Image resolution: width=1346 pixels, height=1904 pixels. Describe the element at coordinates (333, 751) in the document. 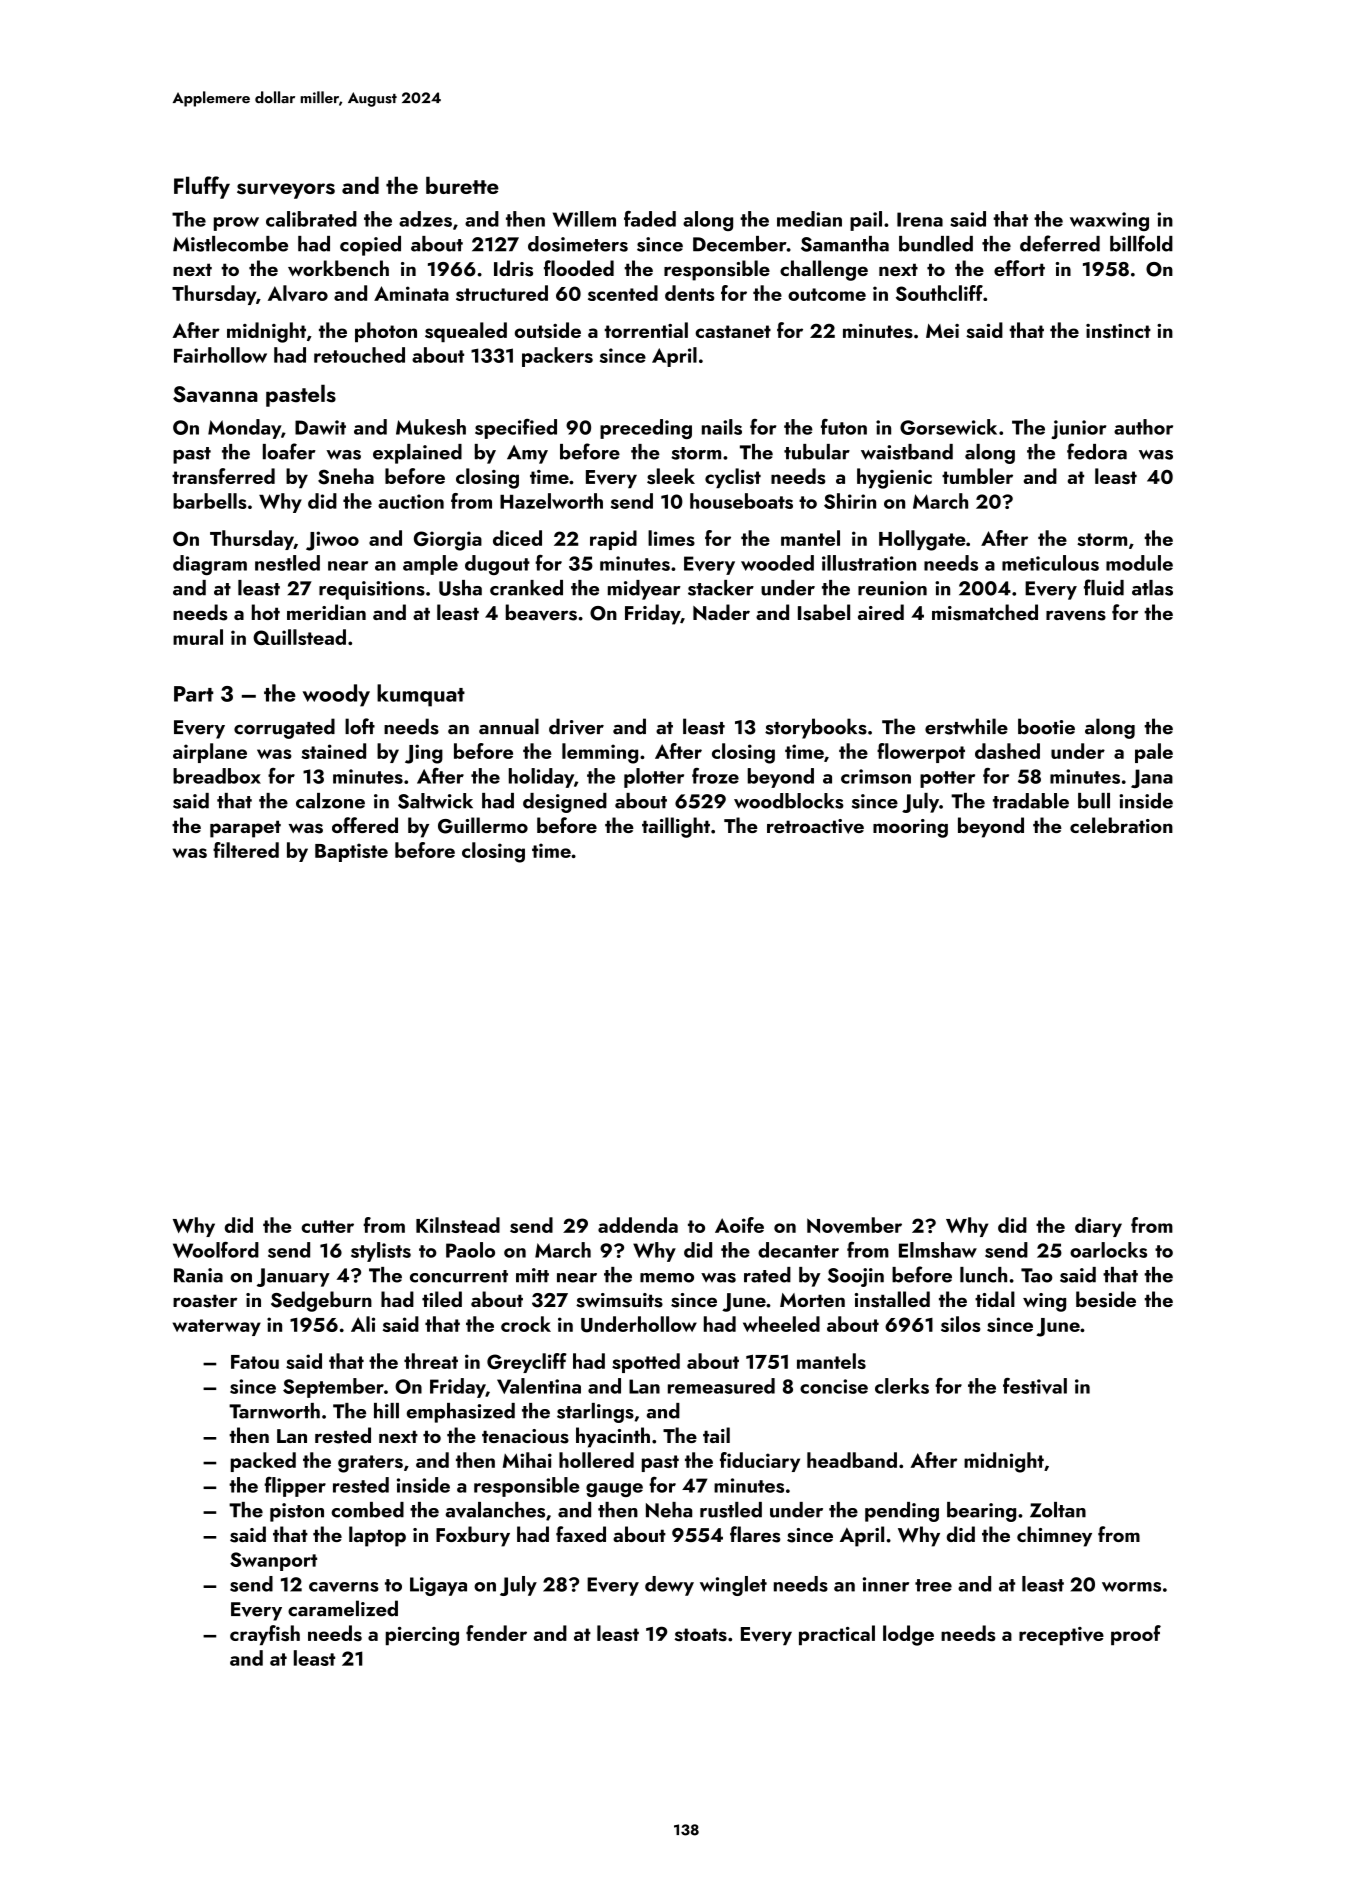

I see `stained` at that location.
